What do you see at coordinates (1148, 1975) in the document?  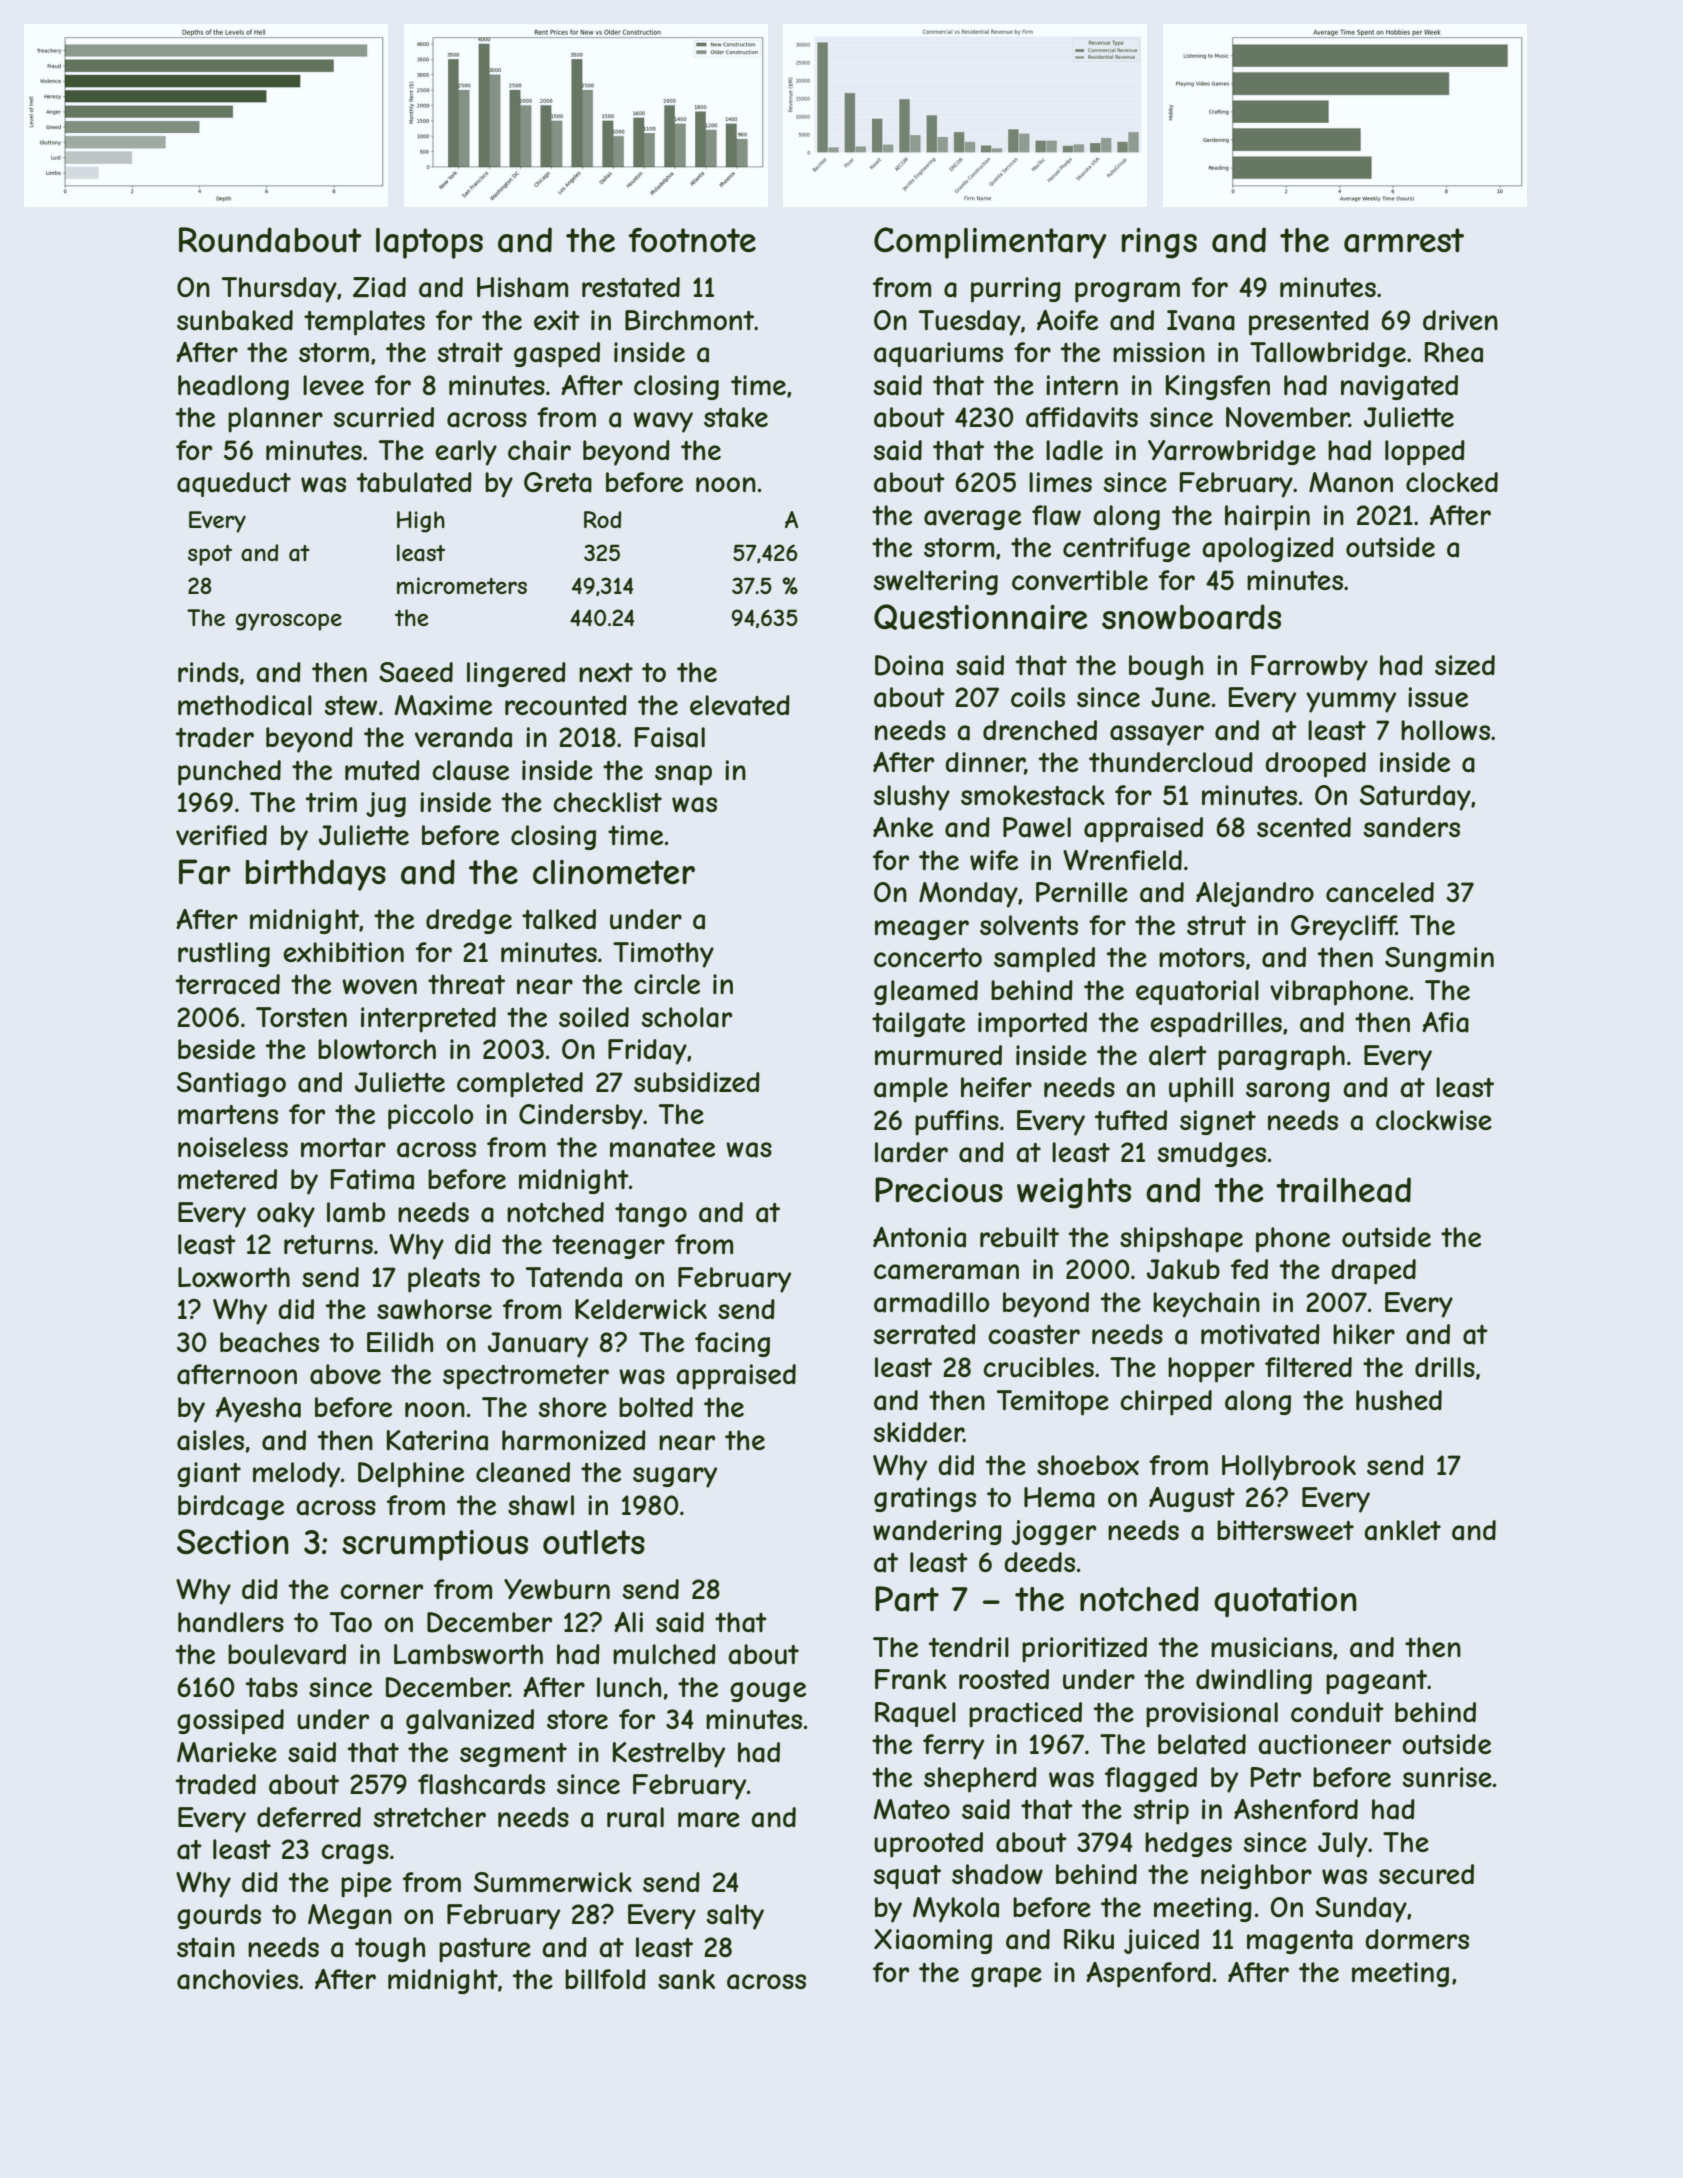 I see `Aspenford` at bounding box center [1148, 1975].
